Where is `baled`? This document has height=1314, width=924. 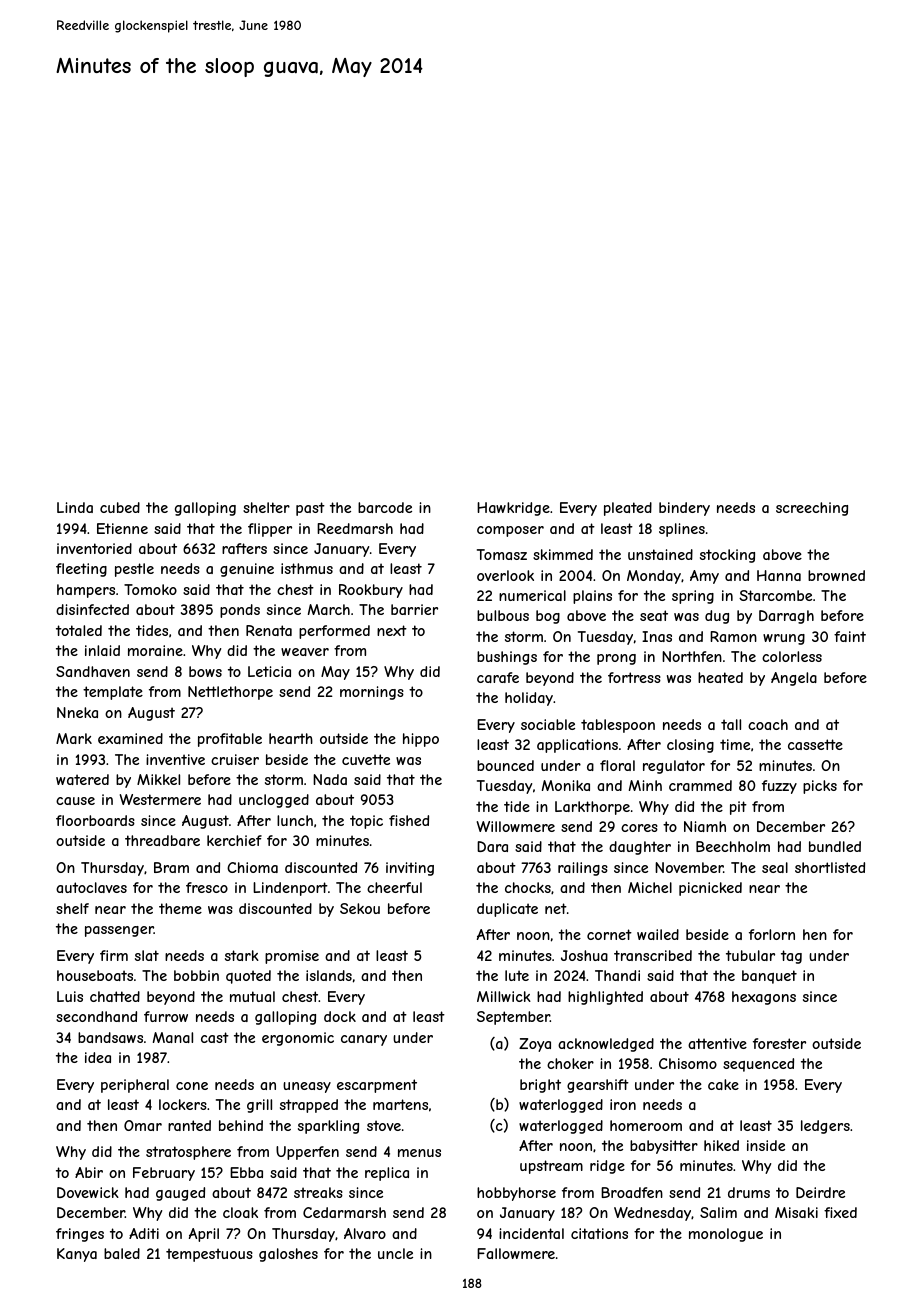
baled is located at coordinates (122, 1253).
